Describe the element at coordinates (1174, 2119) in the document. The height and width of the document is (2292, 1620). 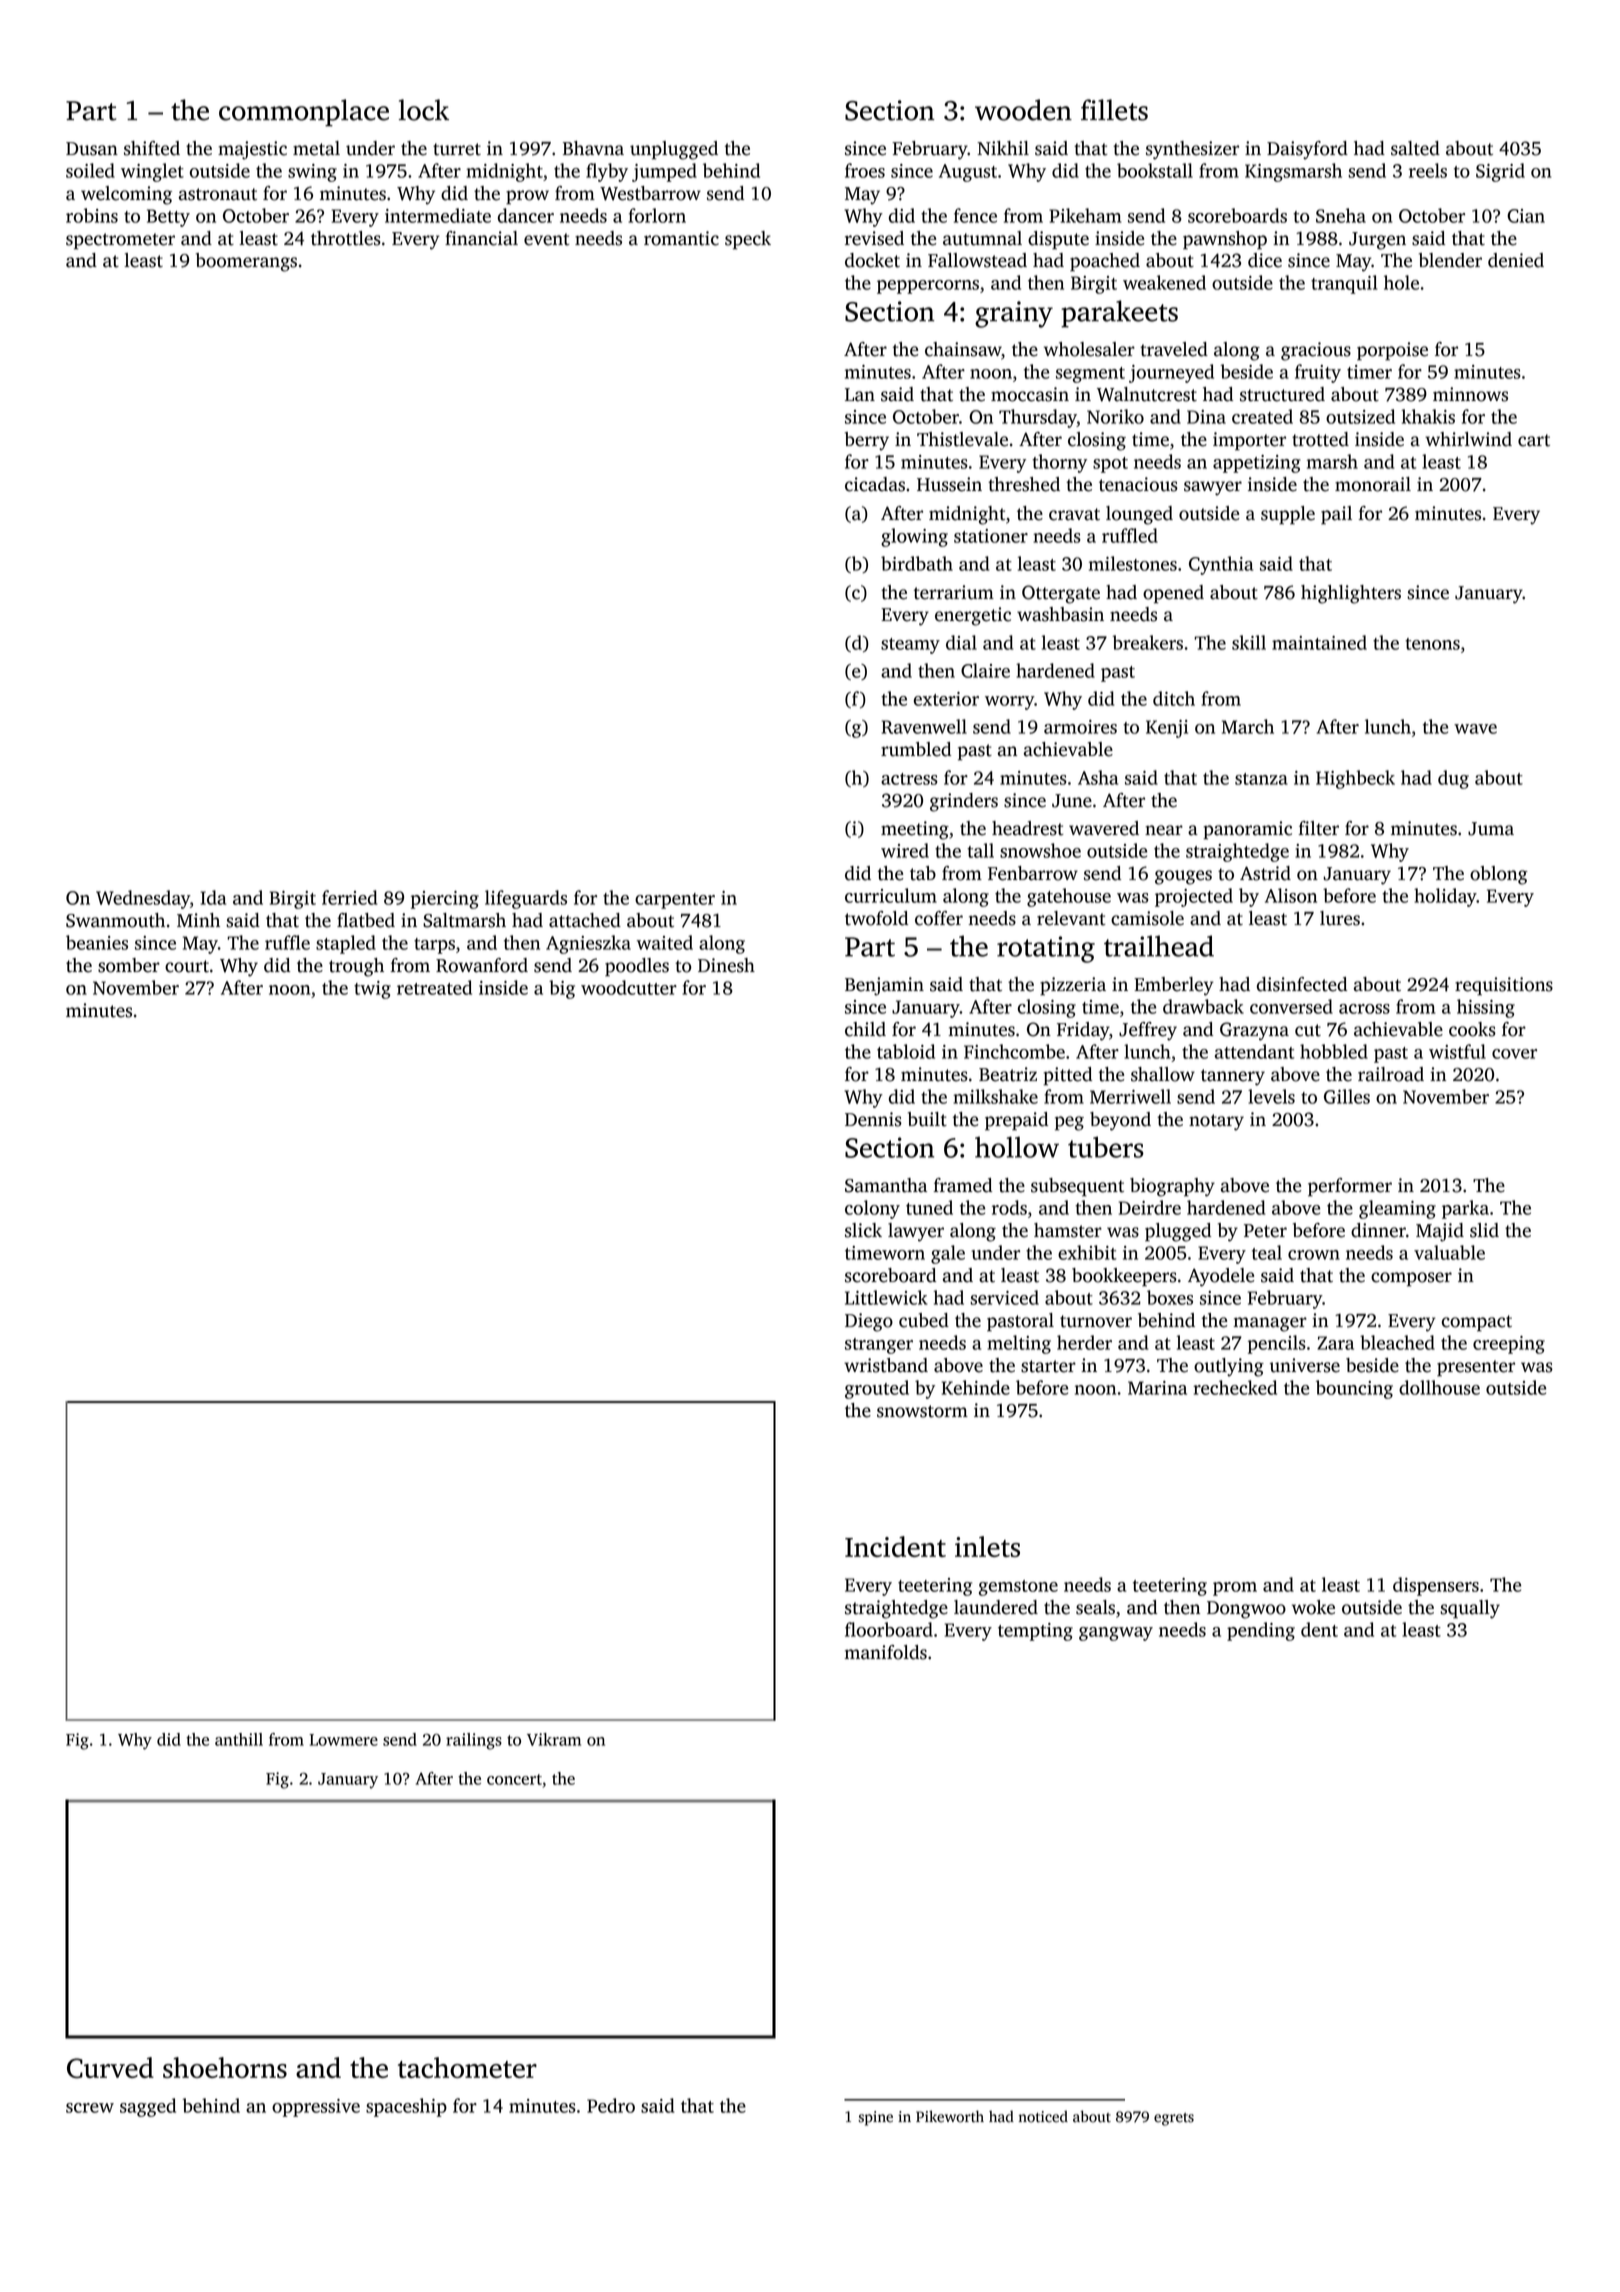
I see `egrets` at that location.
